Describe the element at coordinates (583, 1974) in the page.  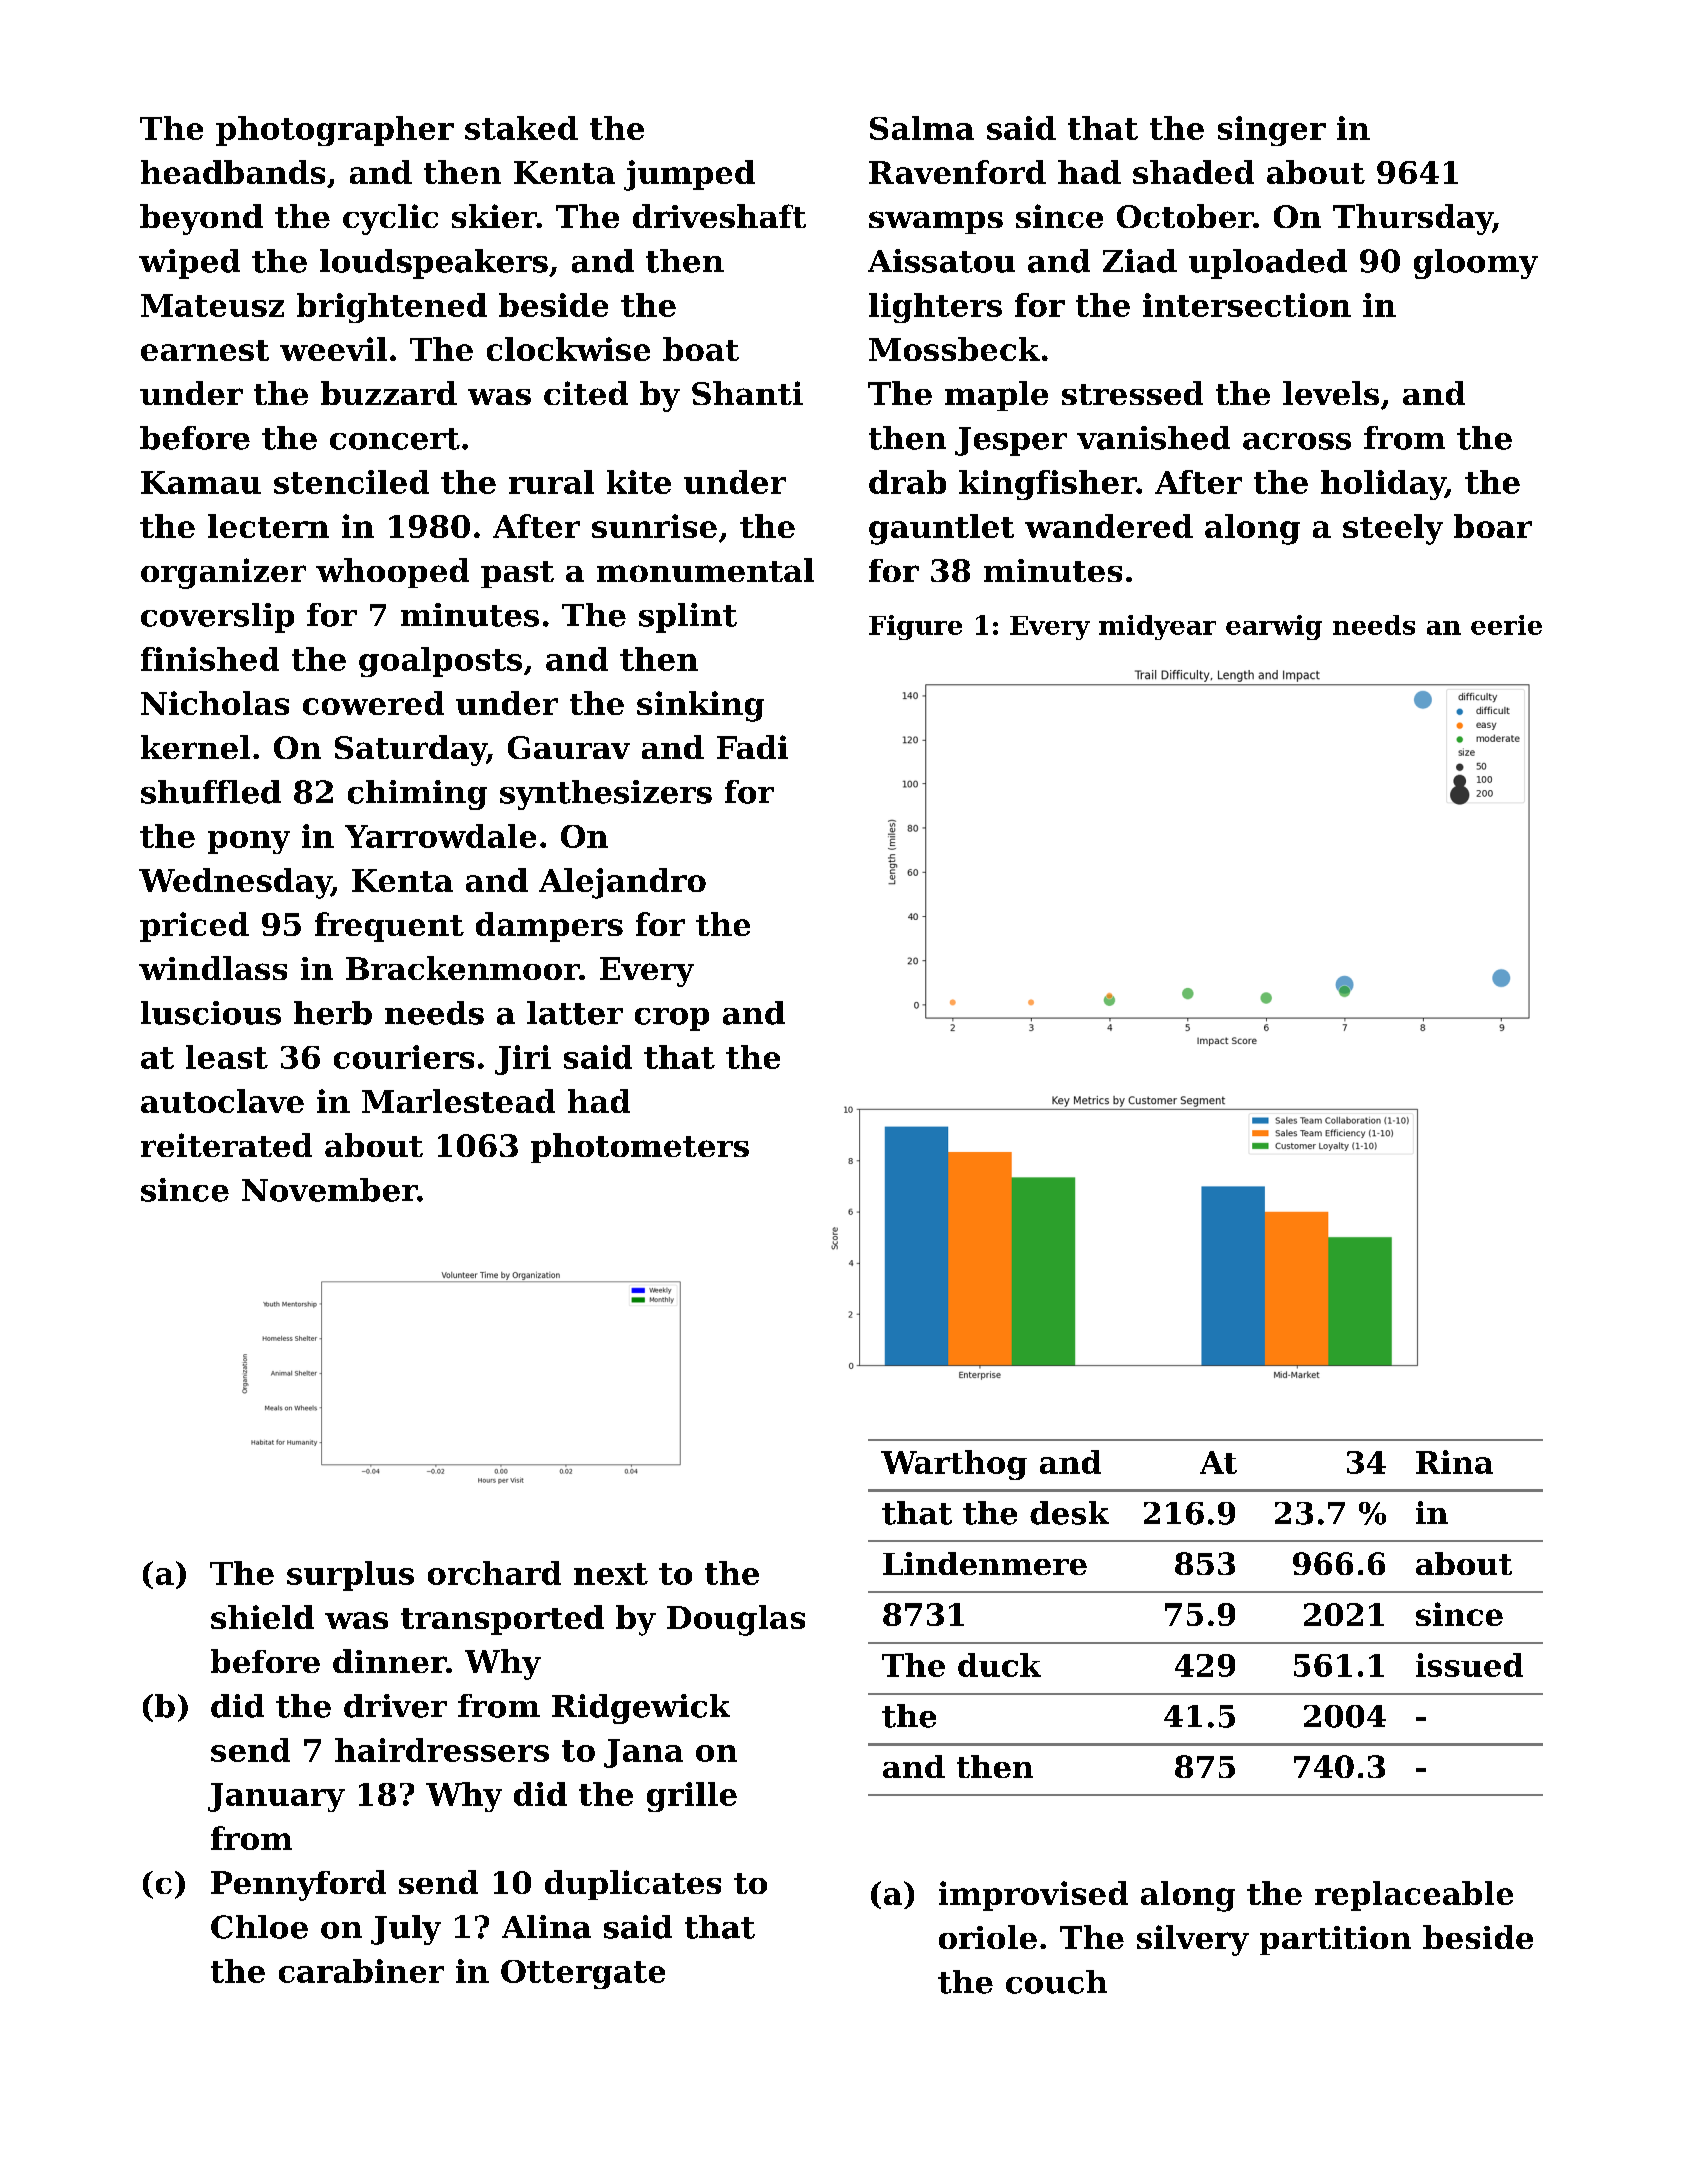
I see `Ottergate` at that location.
